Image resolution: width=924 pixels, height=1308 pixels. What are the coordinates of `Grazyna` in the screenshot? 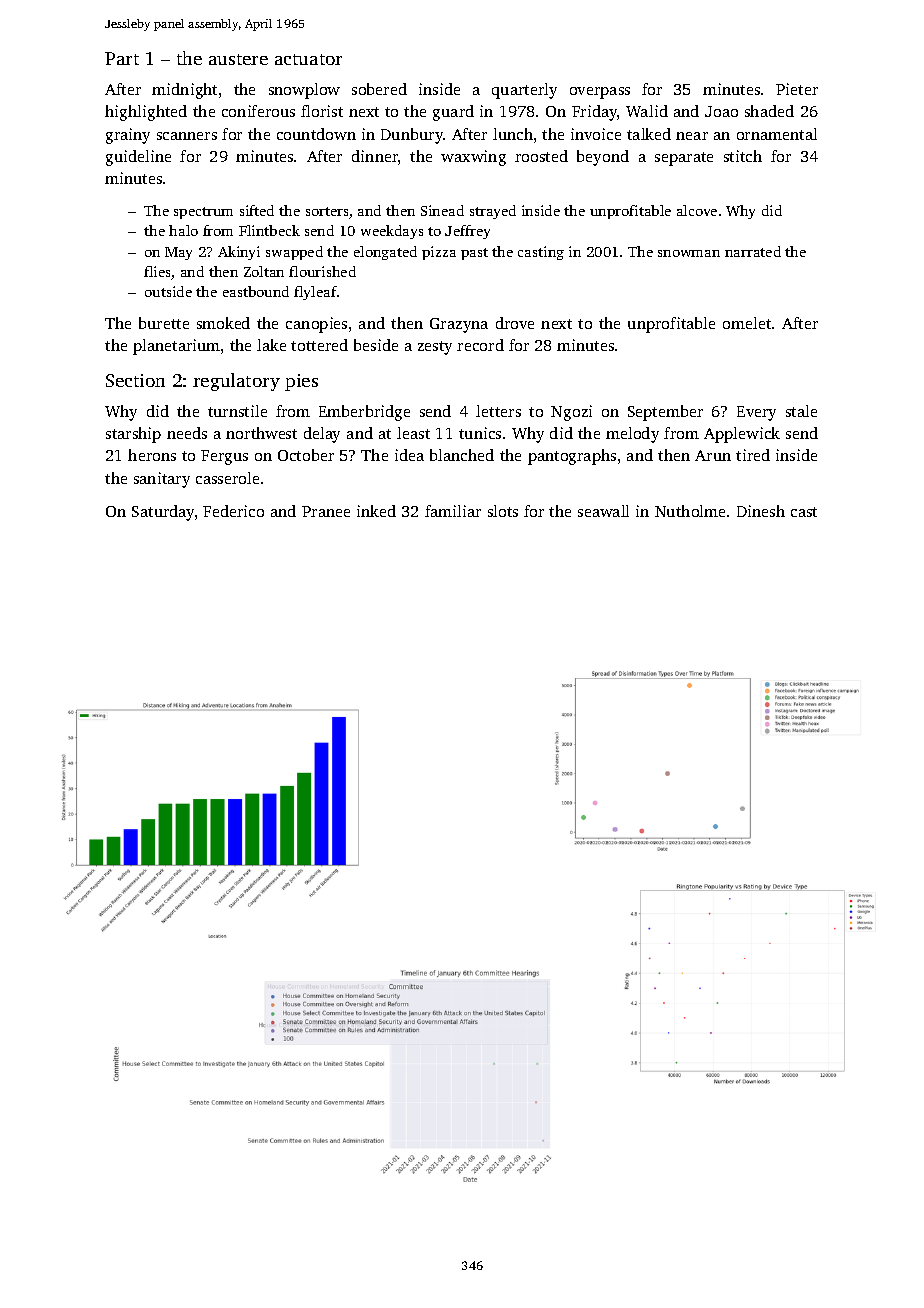 It's located at (459, 325).
